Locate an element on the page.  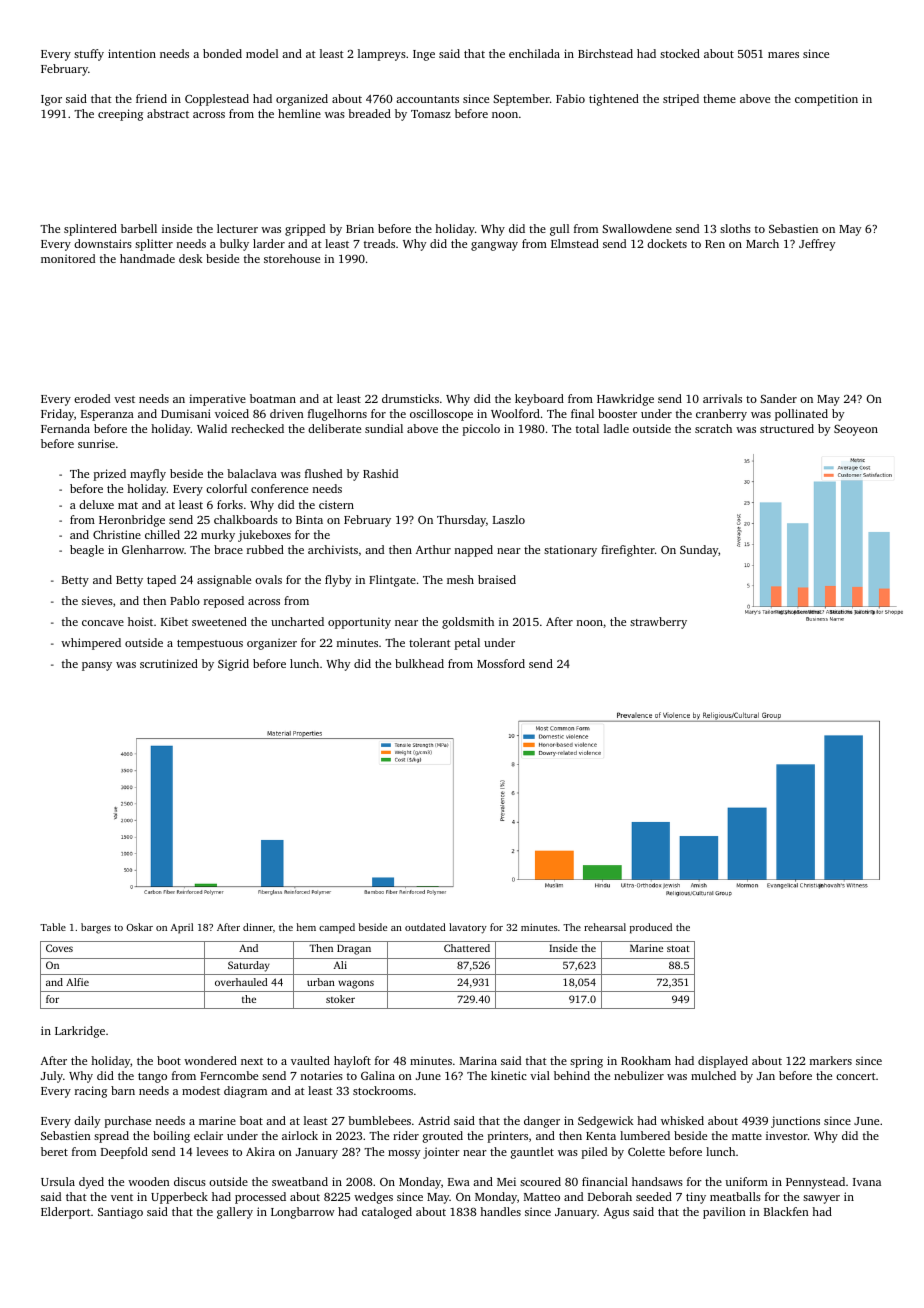
keyboard is located at coordinates (539, 400).
